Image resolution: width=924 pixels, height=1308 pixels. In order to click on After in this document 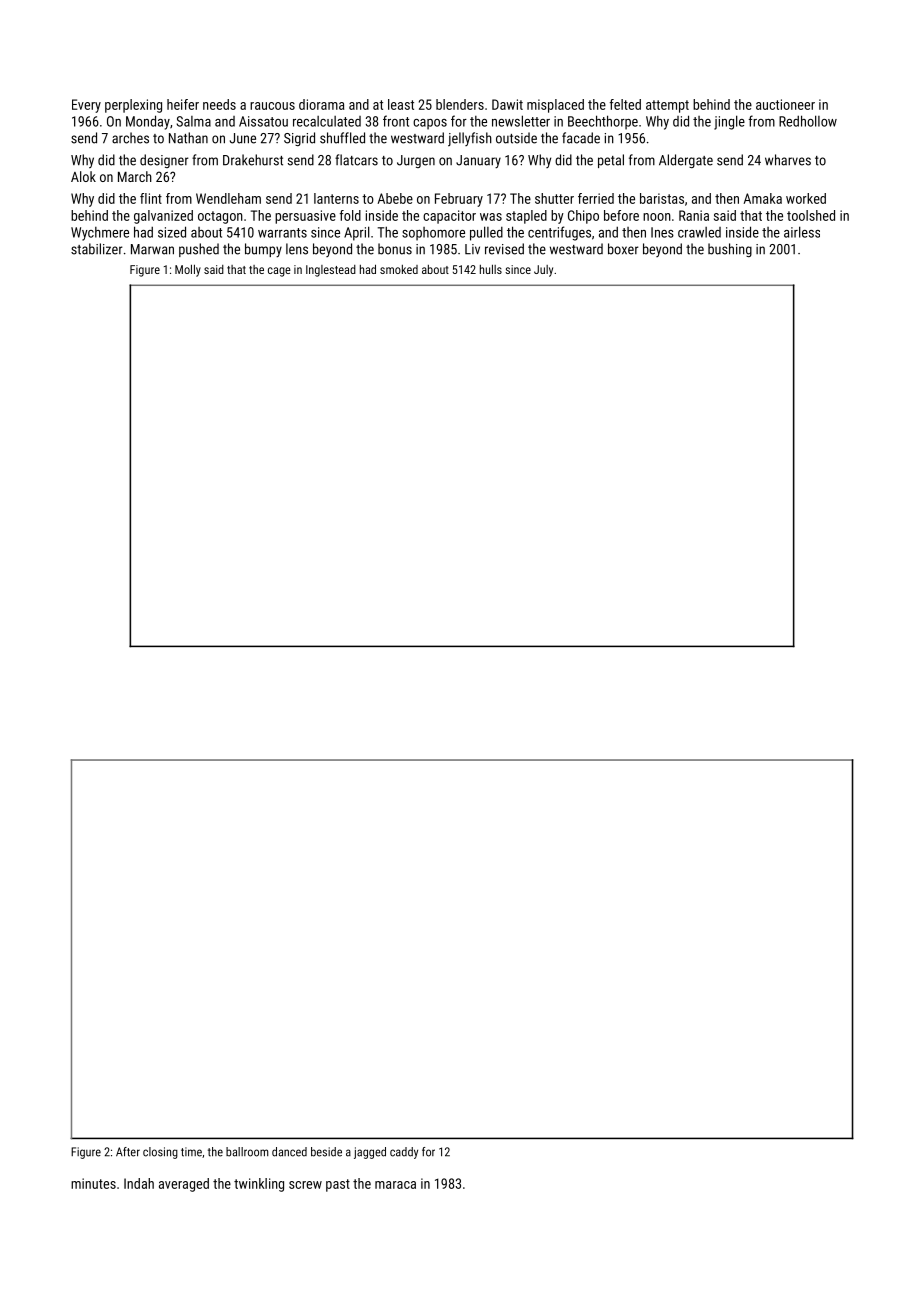, I will do `click(128, 1152)`.
